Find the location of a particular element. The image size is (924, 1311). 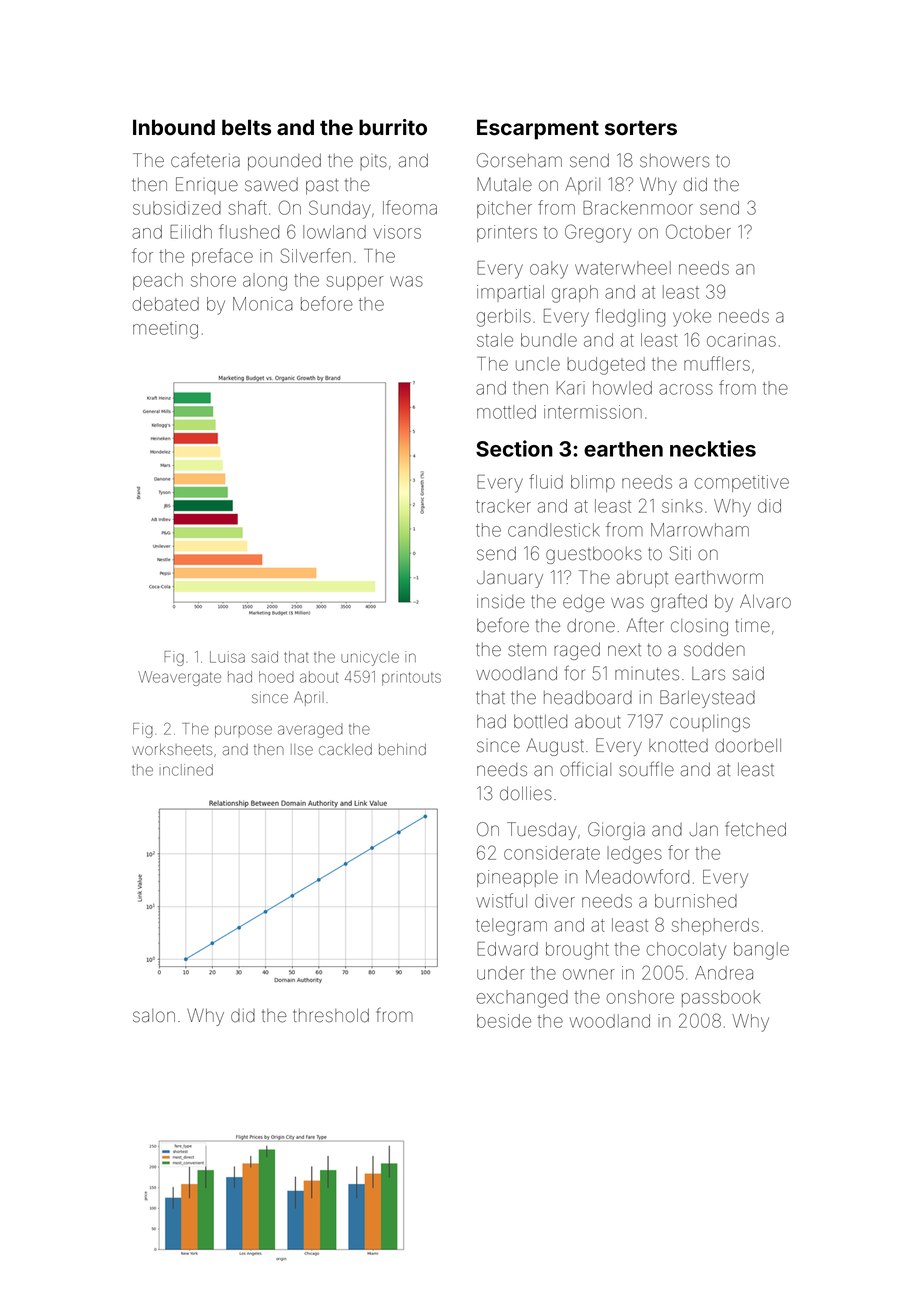

Section is located at coordinates (514, 448).
